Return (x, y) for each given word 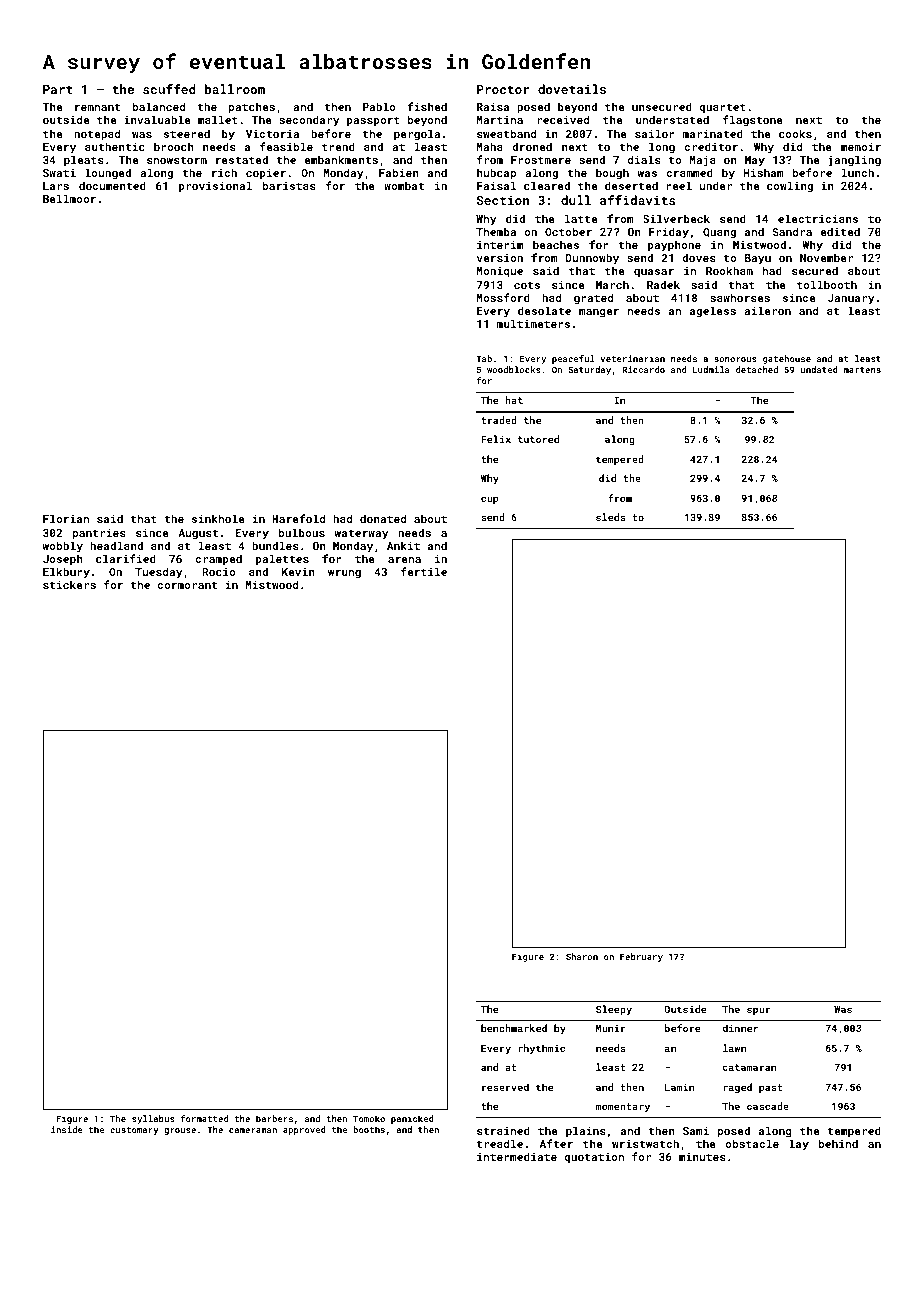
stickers (69, 584)
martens (862, 370)
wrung (344, 574)
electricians (818, 218)
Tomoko (369, 1118)
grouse (180, 1131)
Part (58, 89)
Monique (500, 272)
